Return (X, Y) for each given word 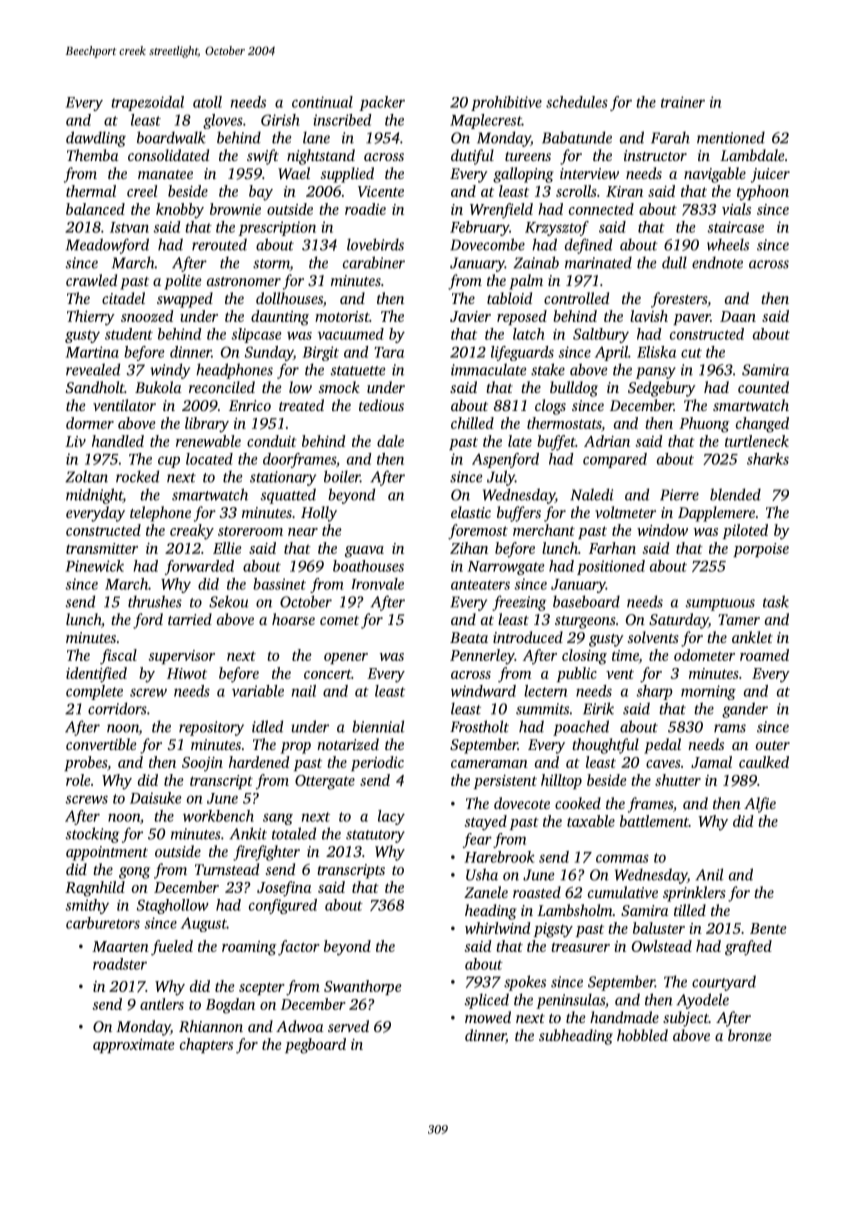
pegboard (315, 1046)
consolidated (168, 155)
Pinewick (94, 566)
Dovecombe (487, 244)
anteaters (480, 585)
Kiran (624, 191)
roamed (764, 655)
